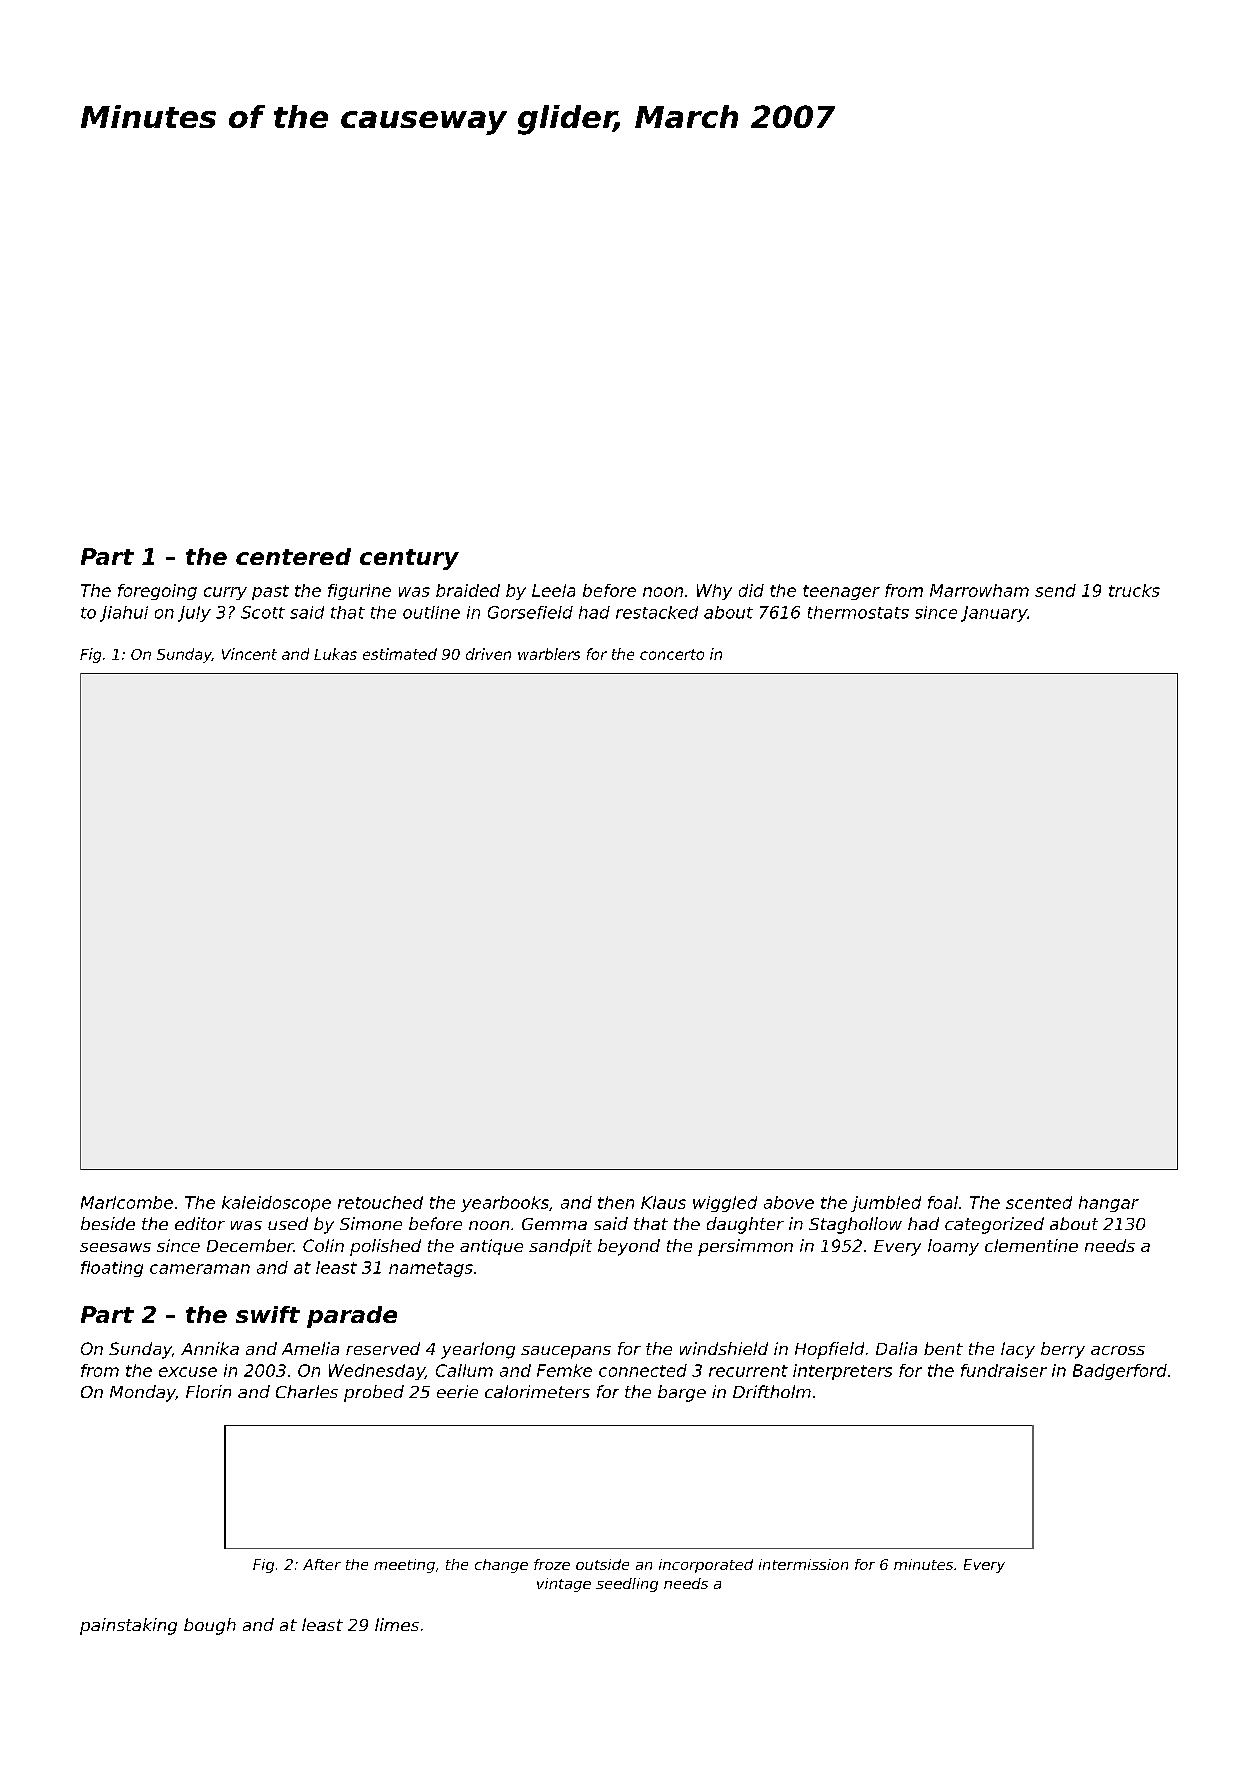 The width and height of the document is (1258, 1780). What do you see at coordinates (128, 1626) in the document?
I see `painstaking` at bounding box center [128, 1626].
